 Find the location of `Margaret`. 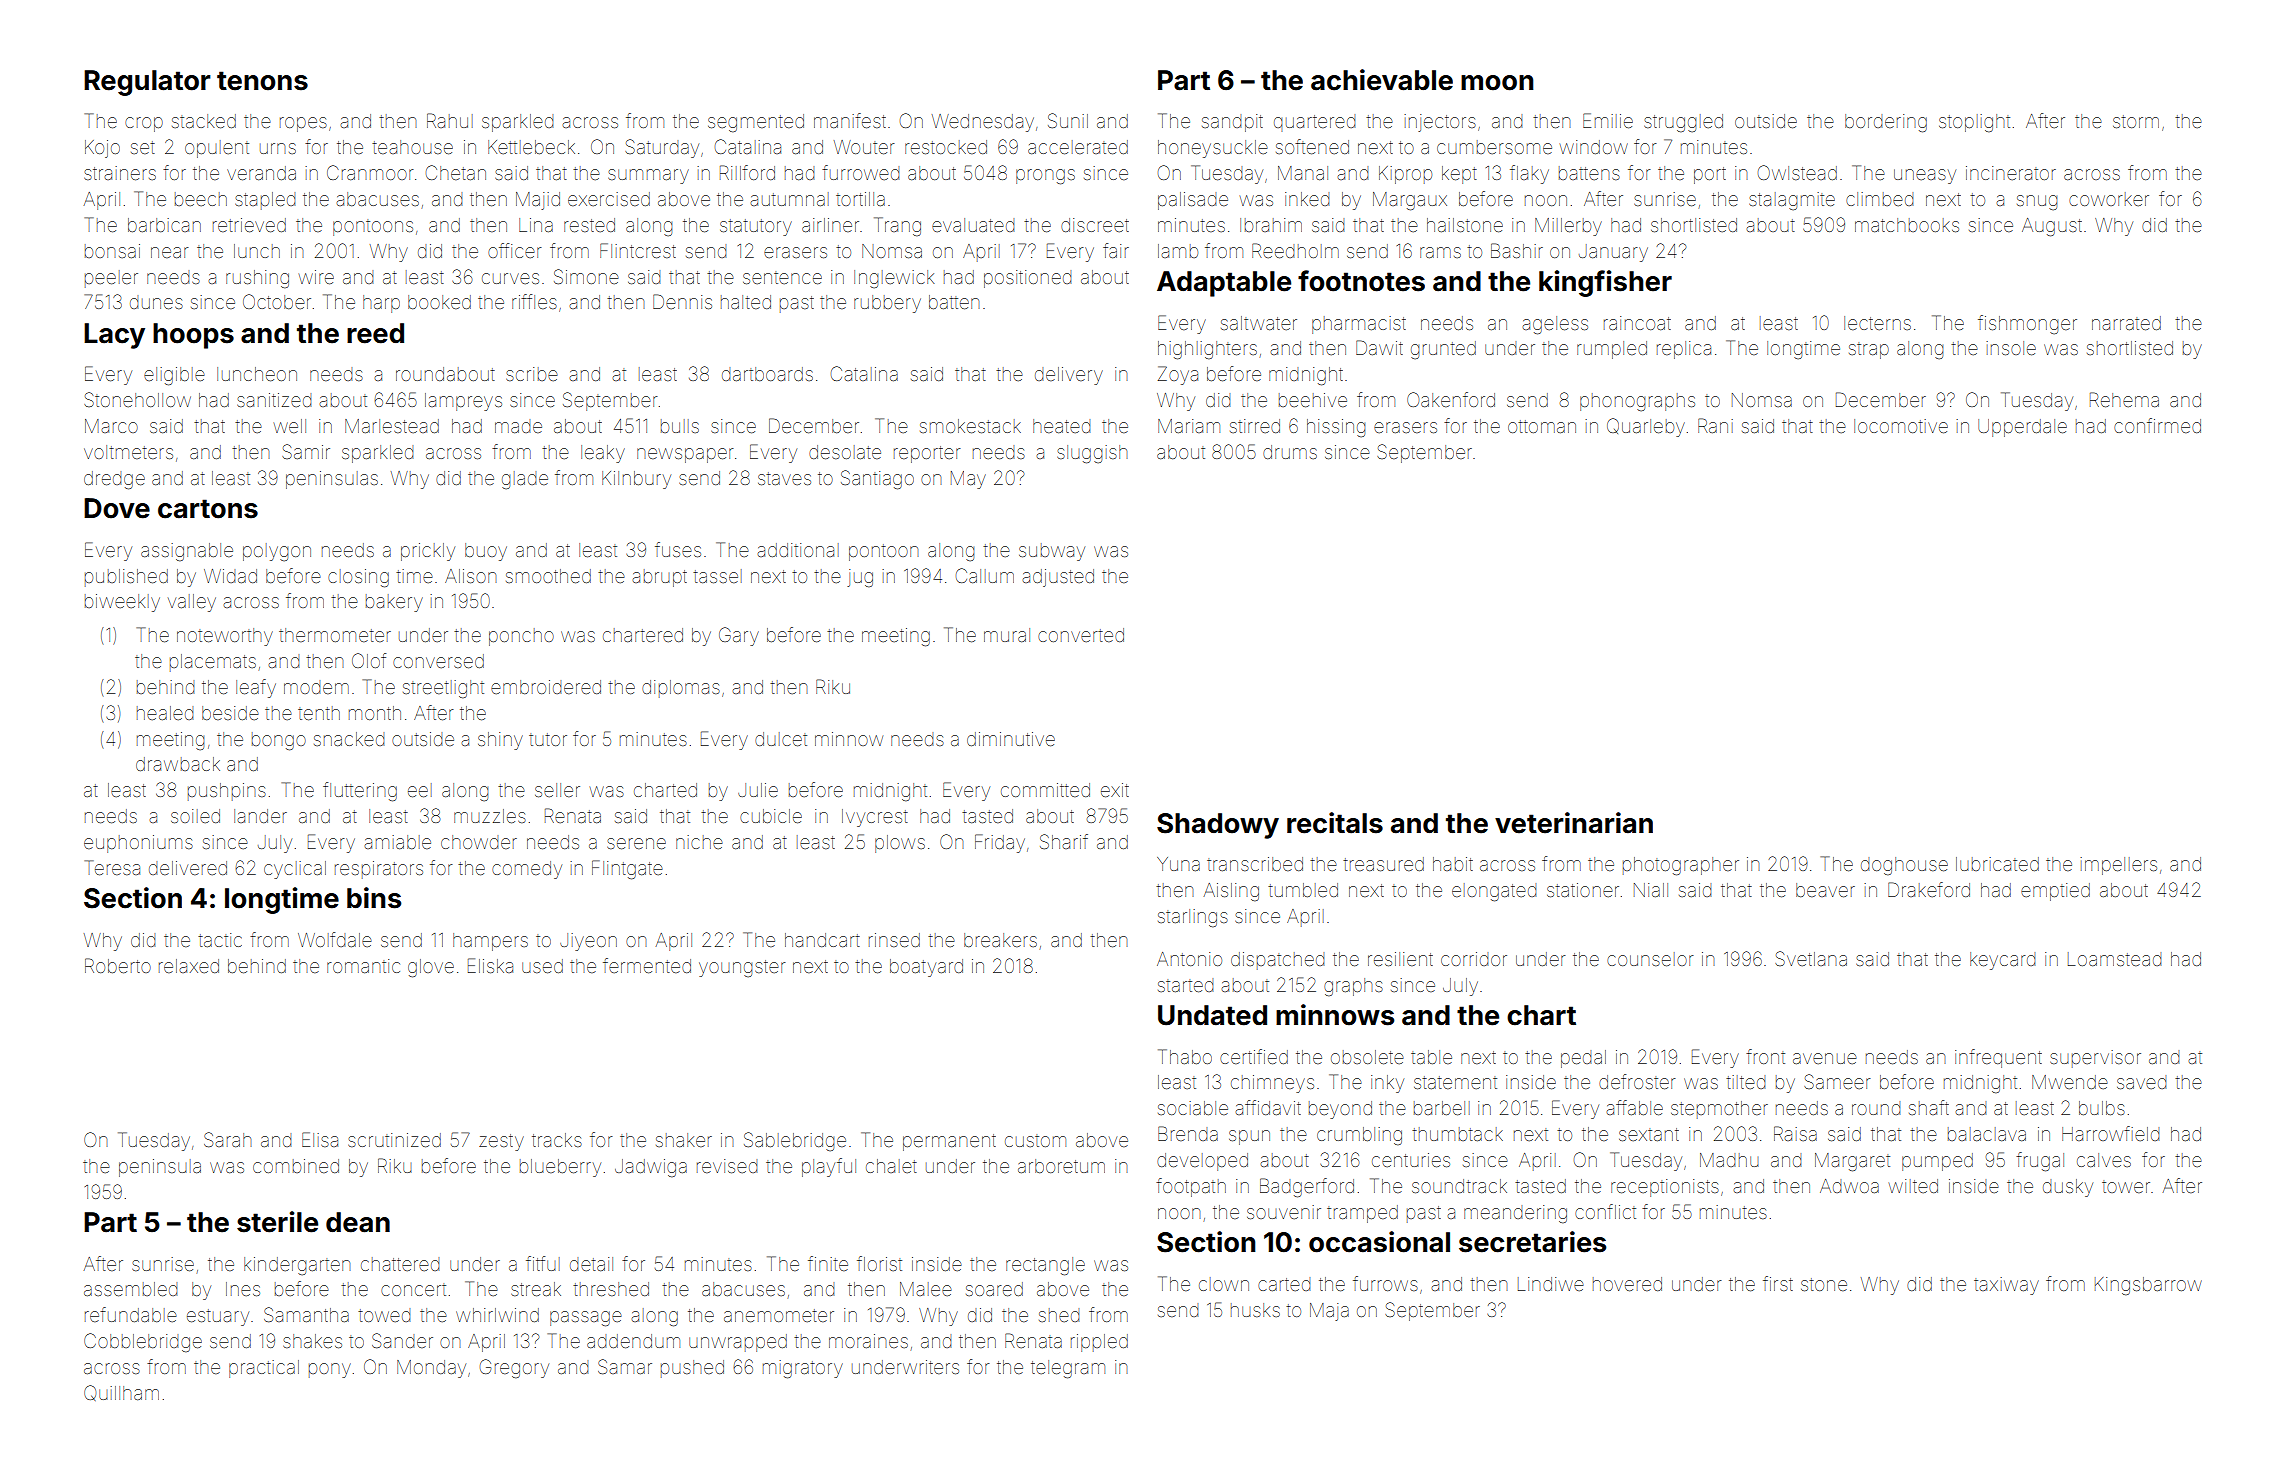

Margaret is located at coordinates (1852, 1162).
